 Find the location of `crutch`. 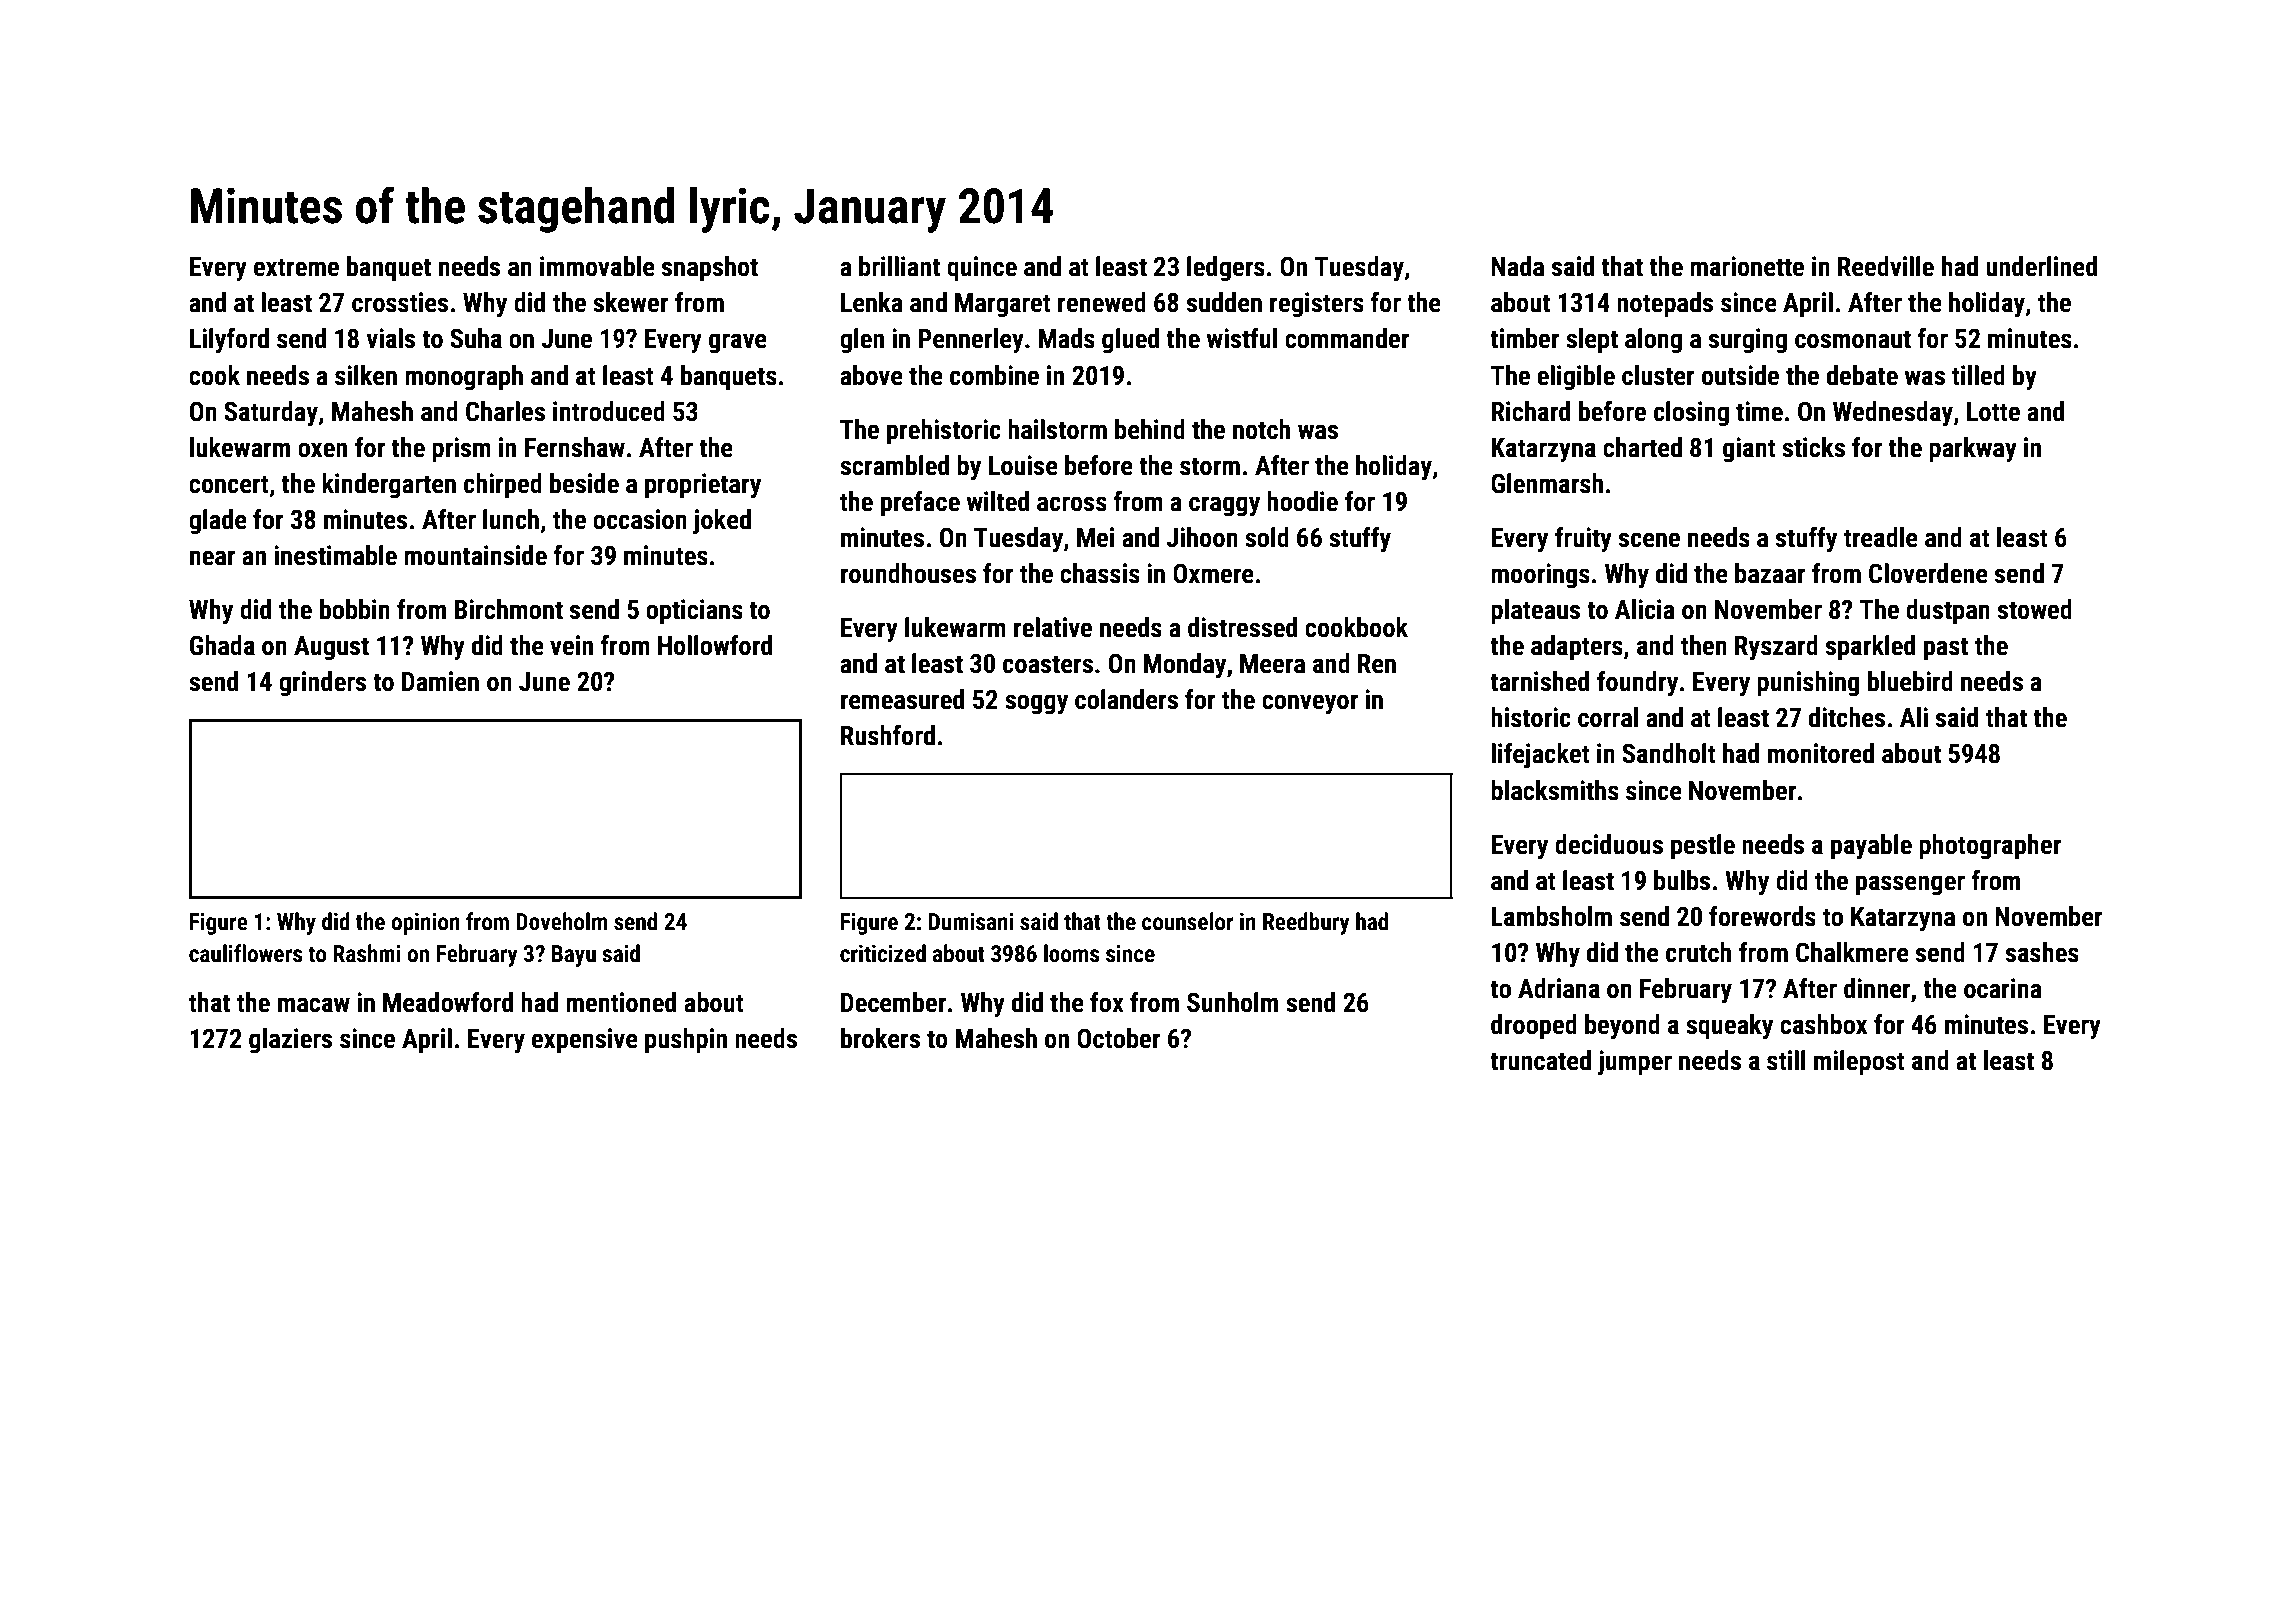

crutch is located at coordinates (1698, 952).
